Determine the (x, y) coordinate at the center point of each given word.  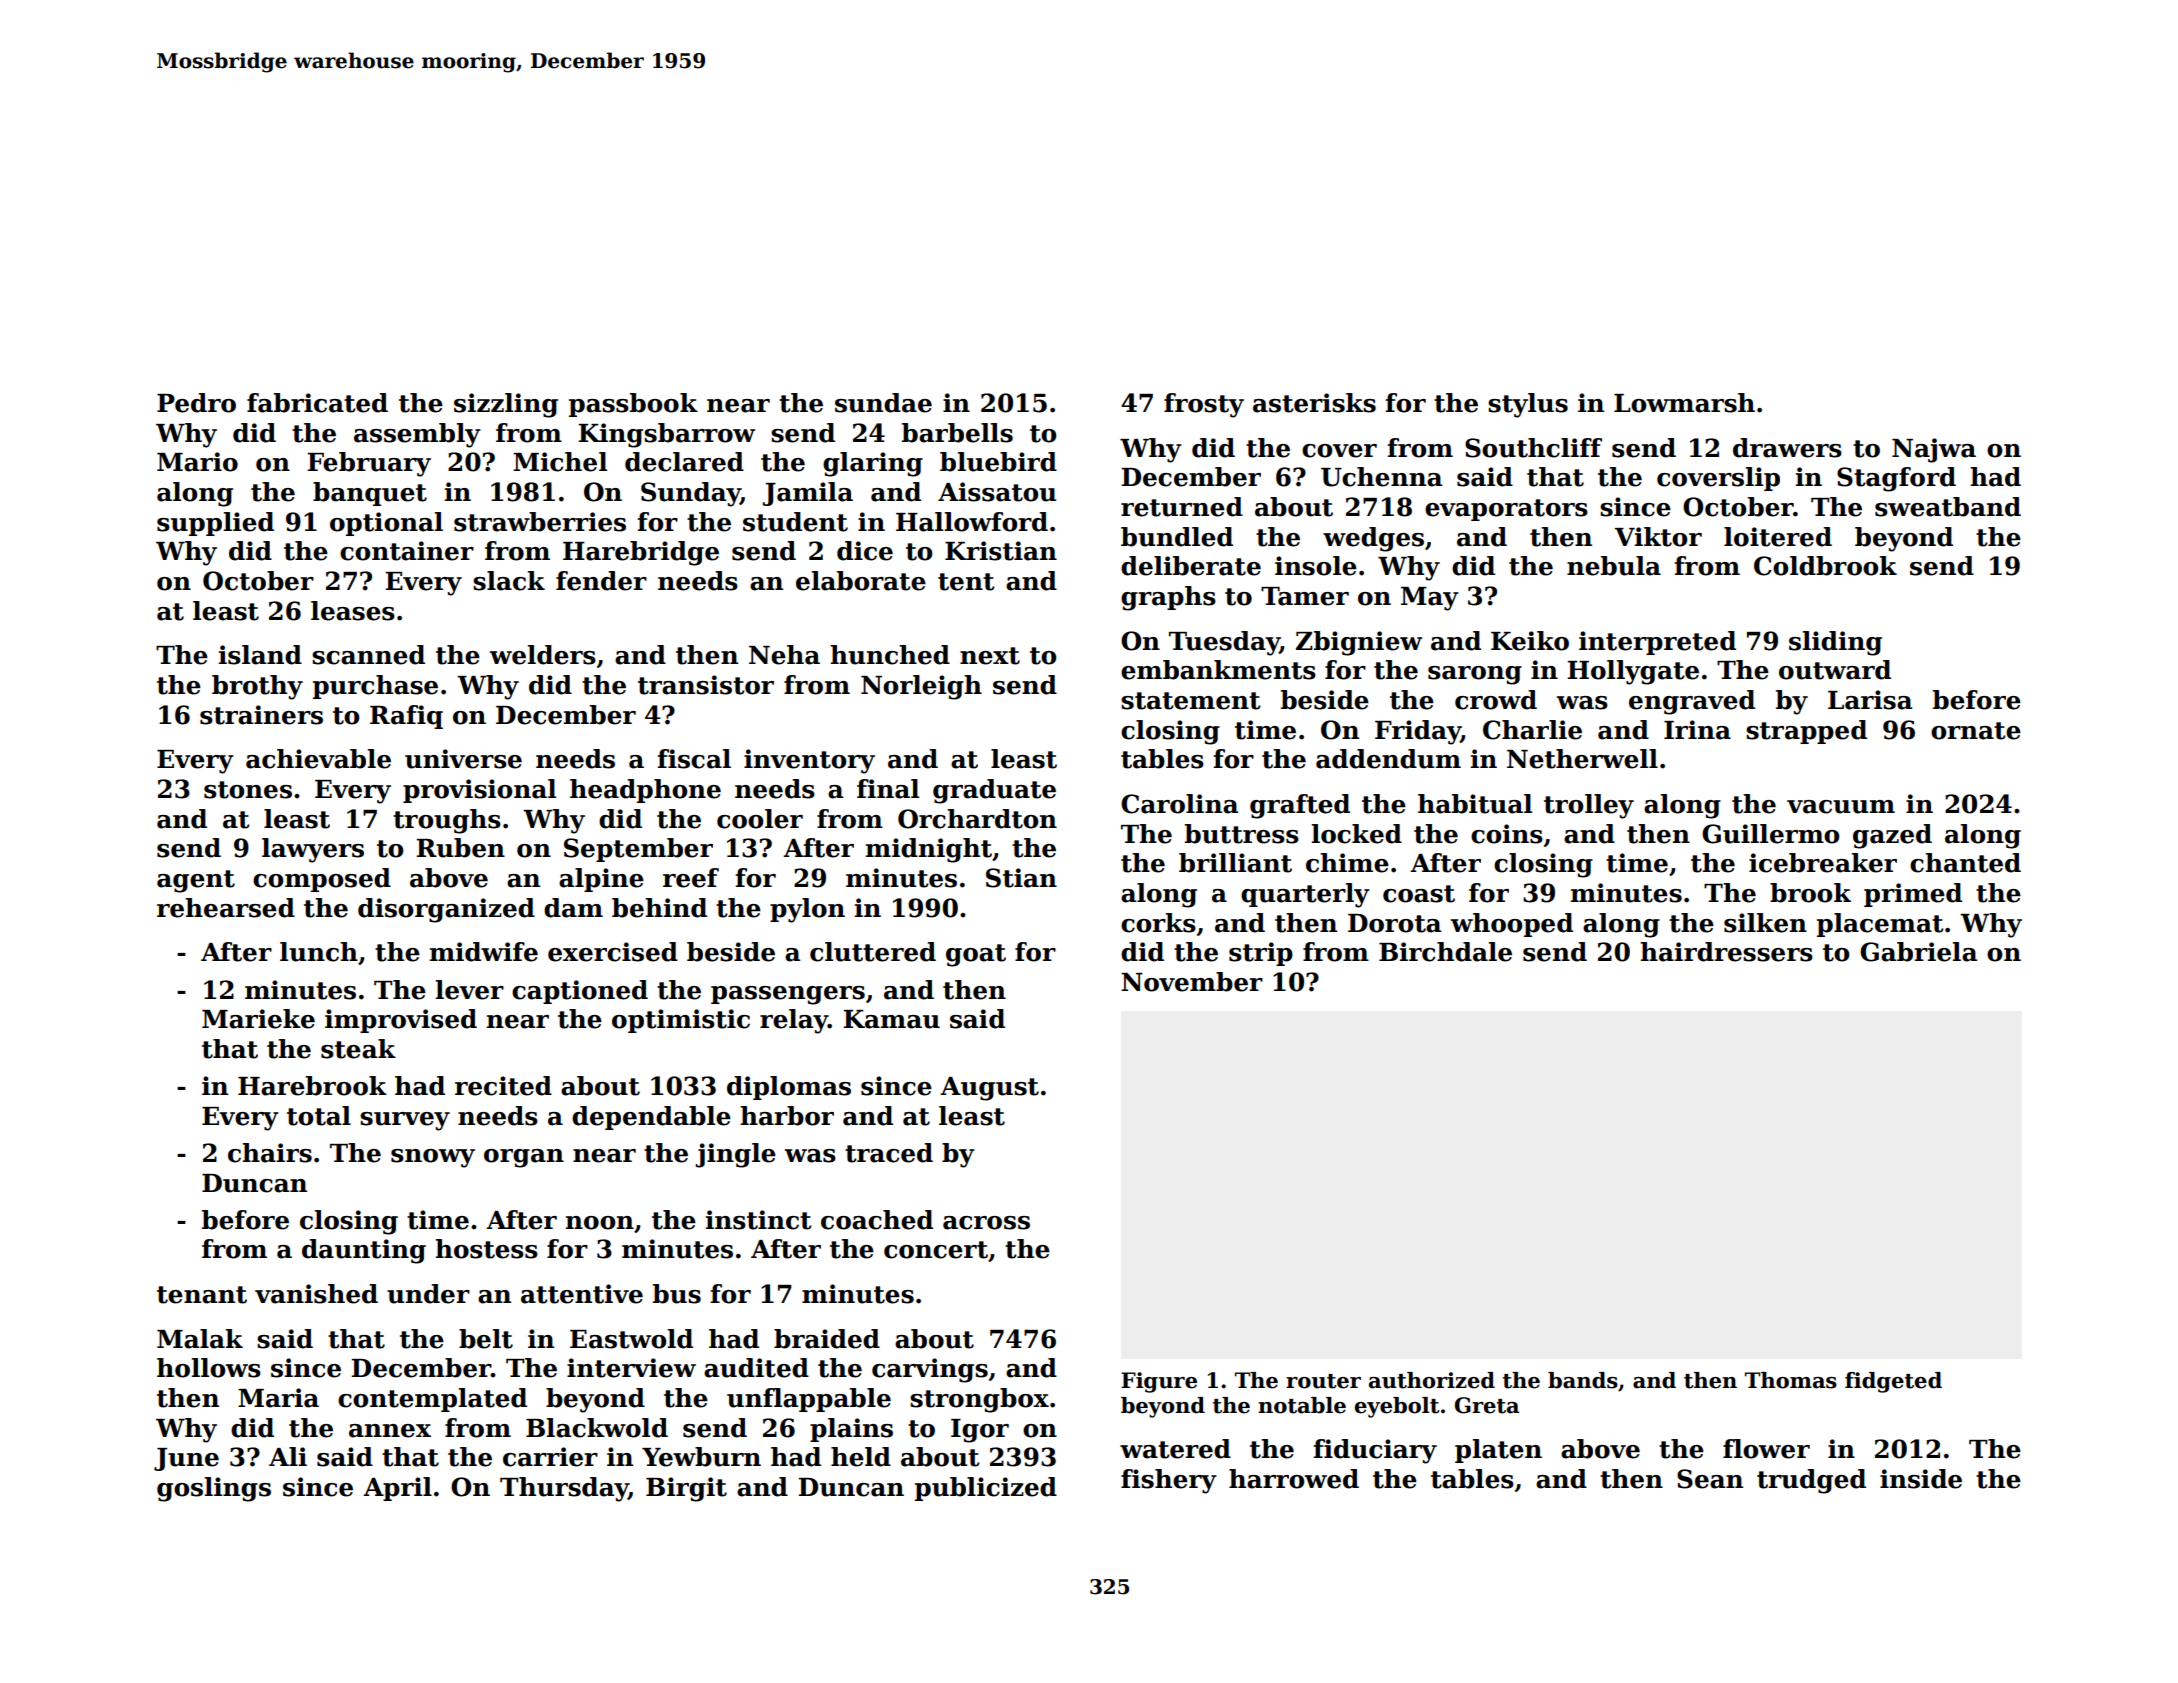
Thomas (1791, 1380)
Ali (288, 1456)
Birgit (686, 1489)
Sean (1710, 1479)
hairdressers (1726, 952)
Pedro (196, 403)
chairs (270, 1153)
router (1323, 1381)
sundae (883, 403)
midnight (929, 850)
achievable (318, 759)
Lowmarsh (1684, 403)
